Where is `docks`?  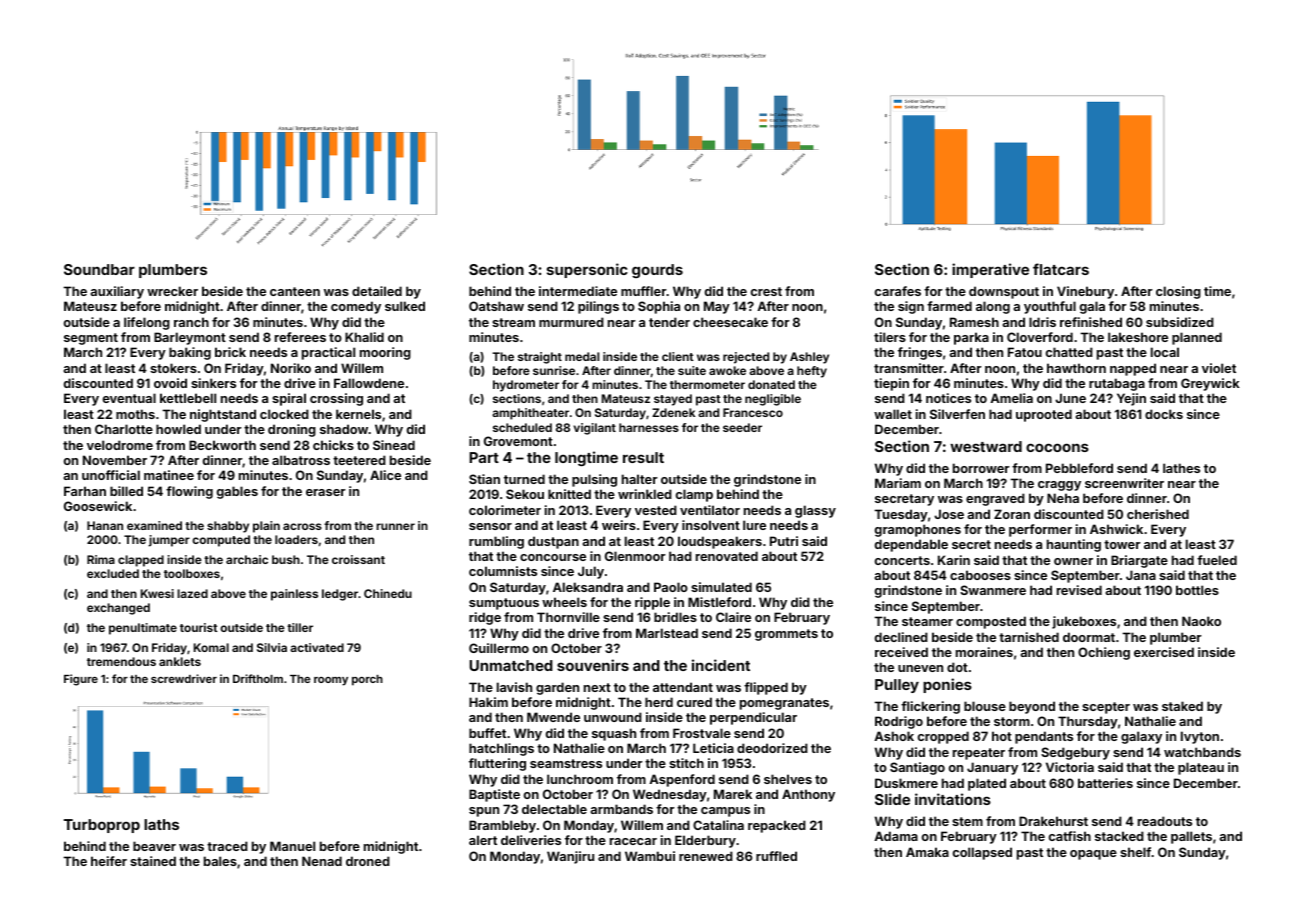 docks is located at coordinates (1164, 414).
